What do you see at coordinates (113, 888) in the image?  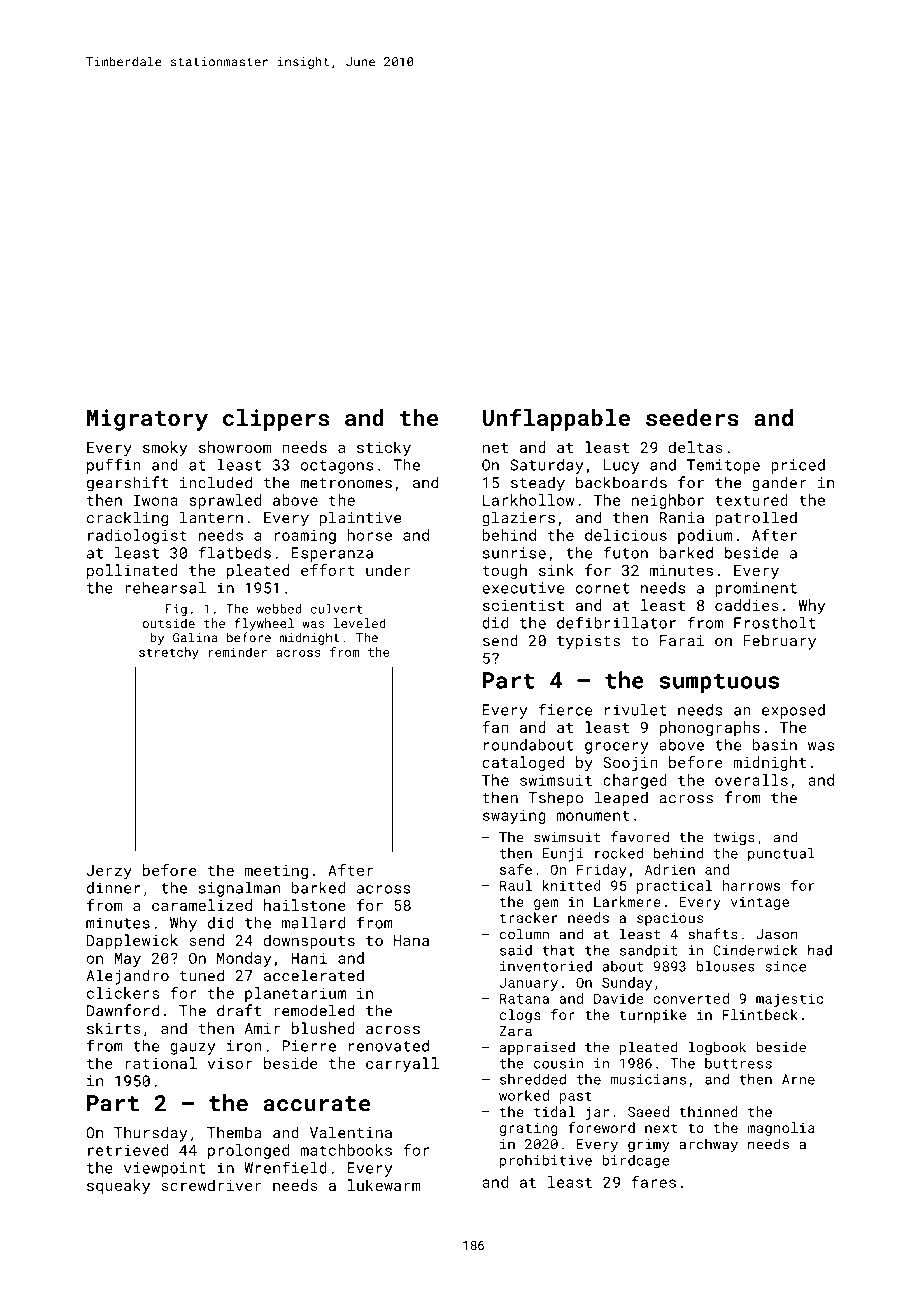 I see `dinner` at bounding box center [113, 888].
